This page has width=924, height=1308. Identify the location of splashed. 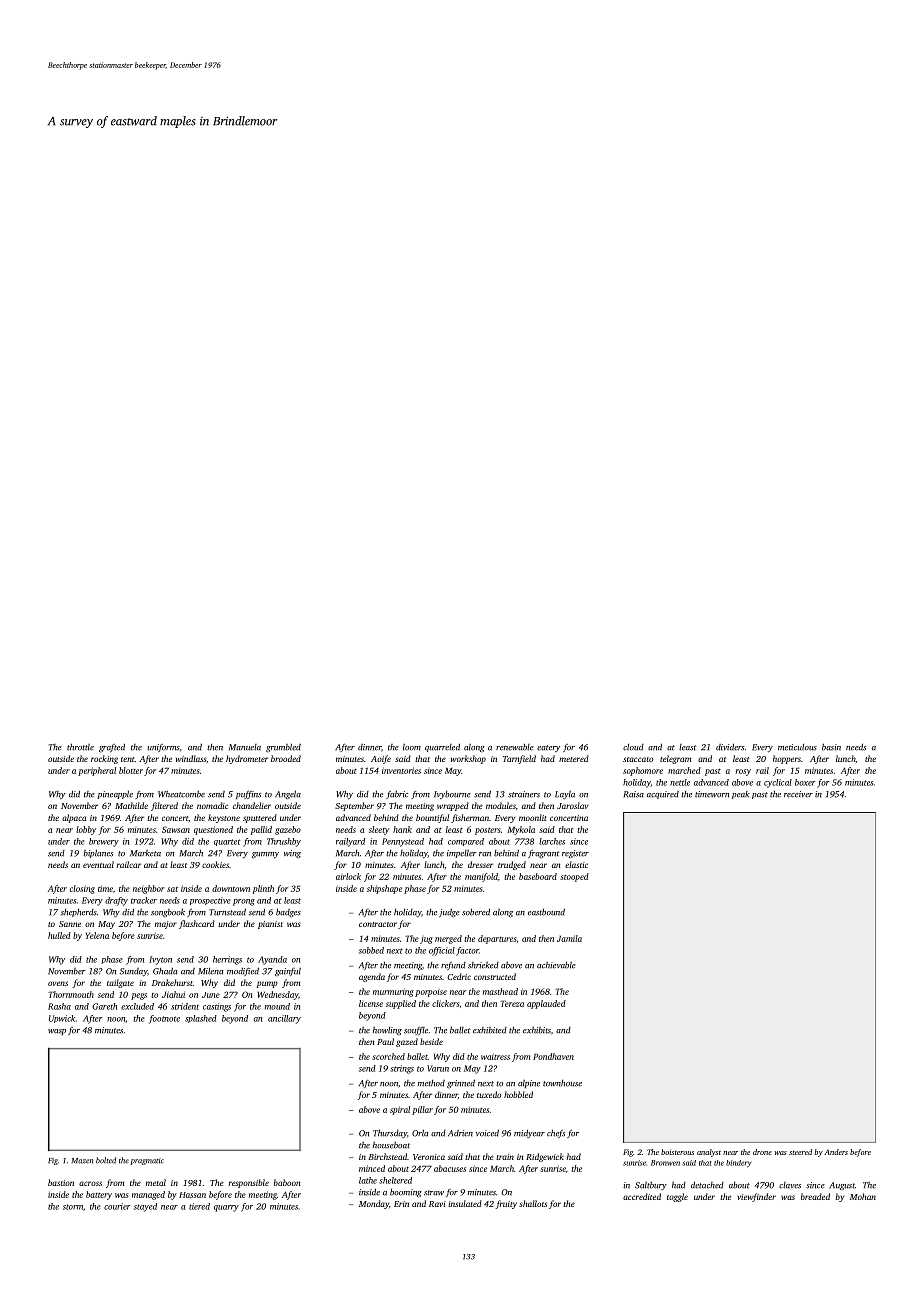
(201, 1019).
